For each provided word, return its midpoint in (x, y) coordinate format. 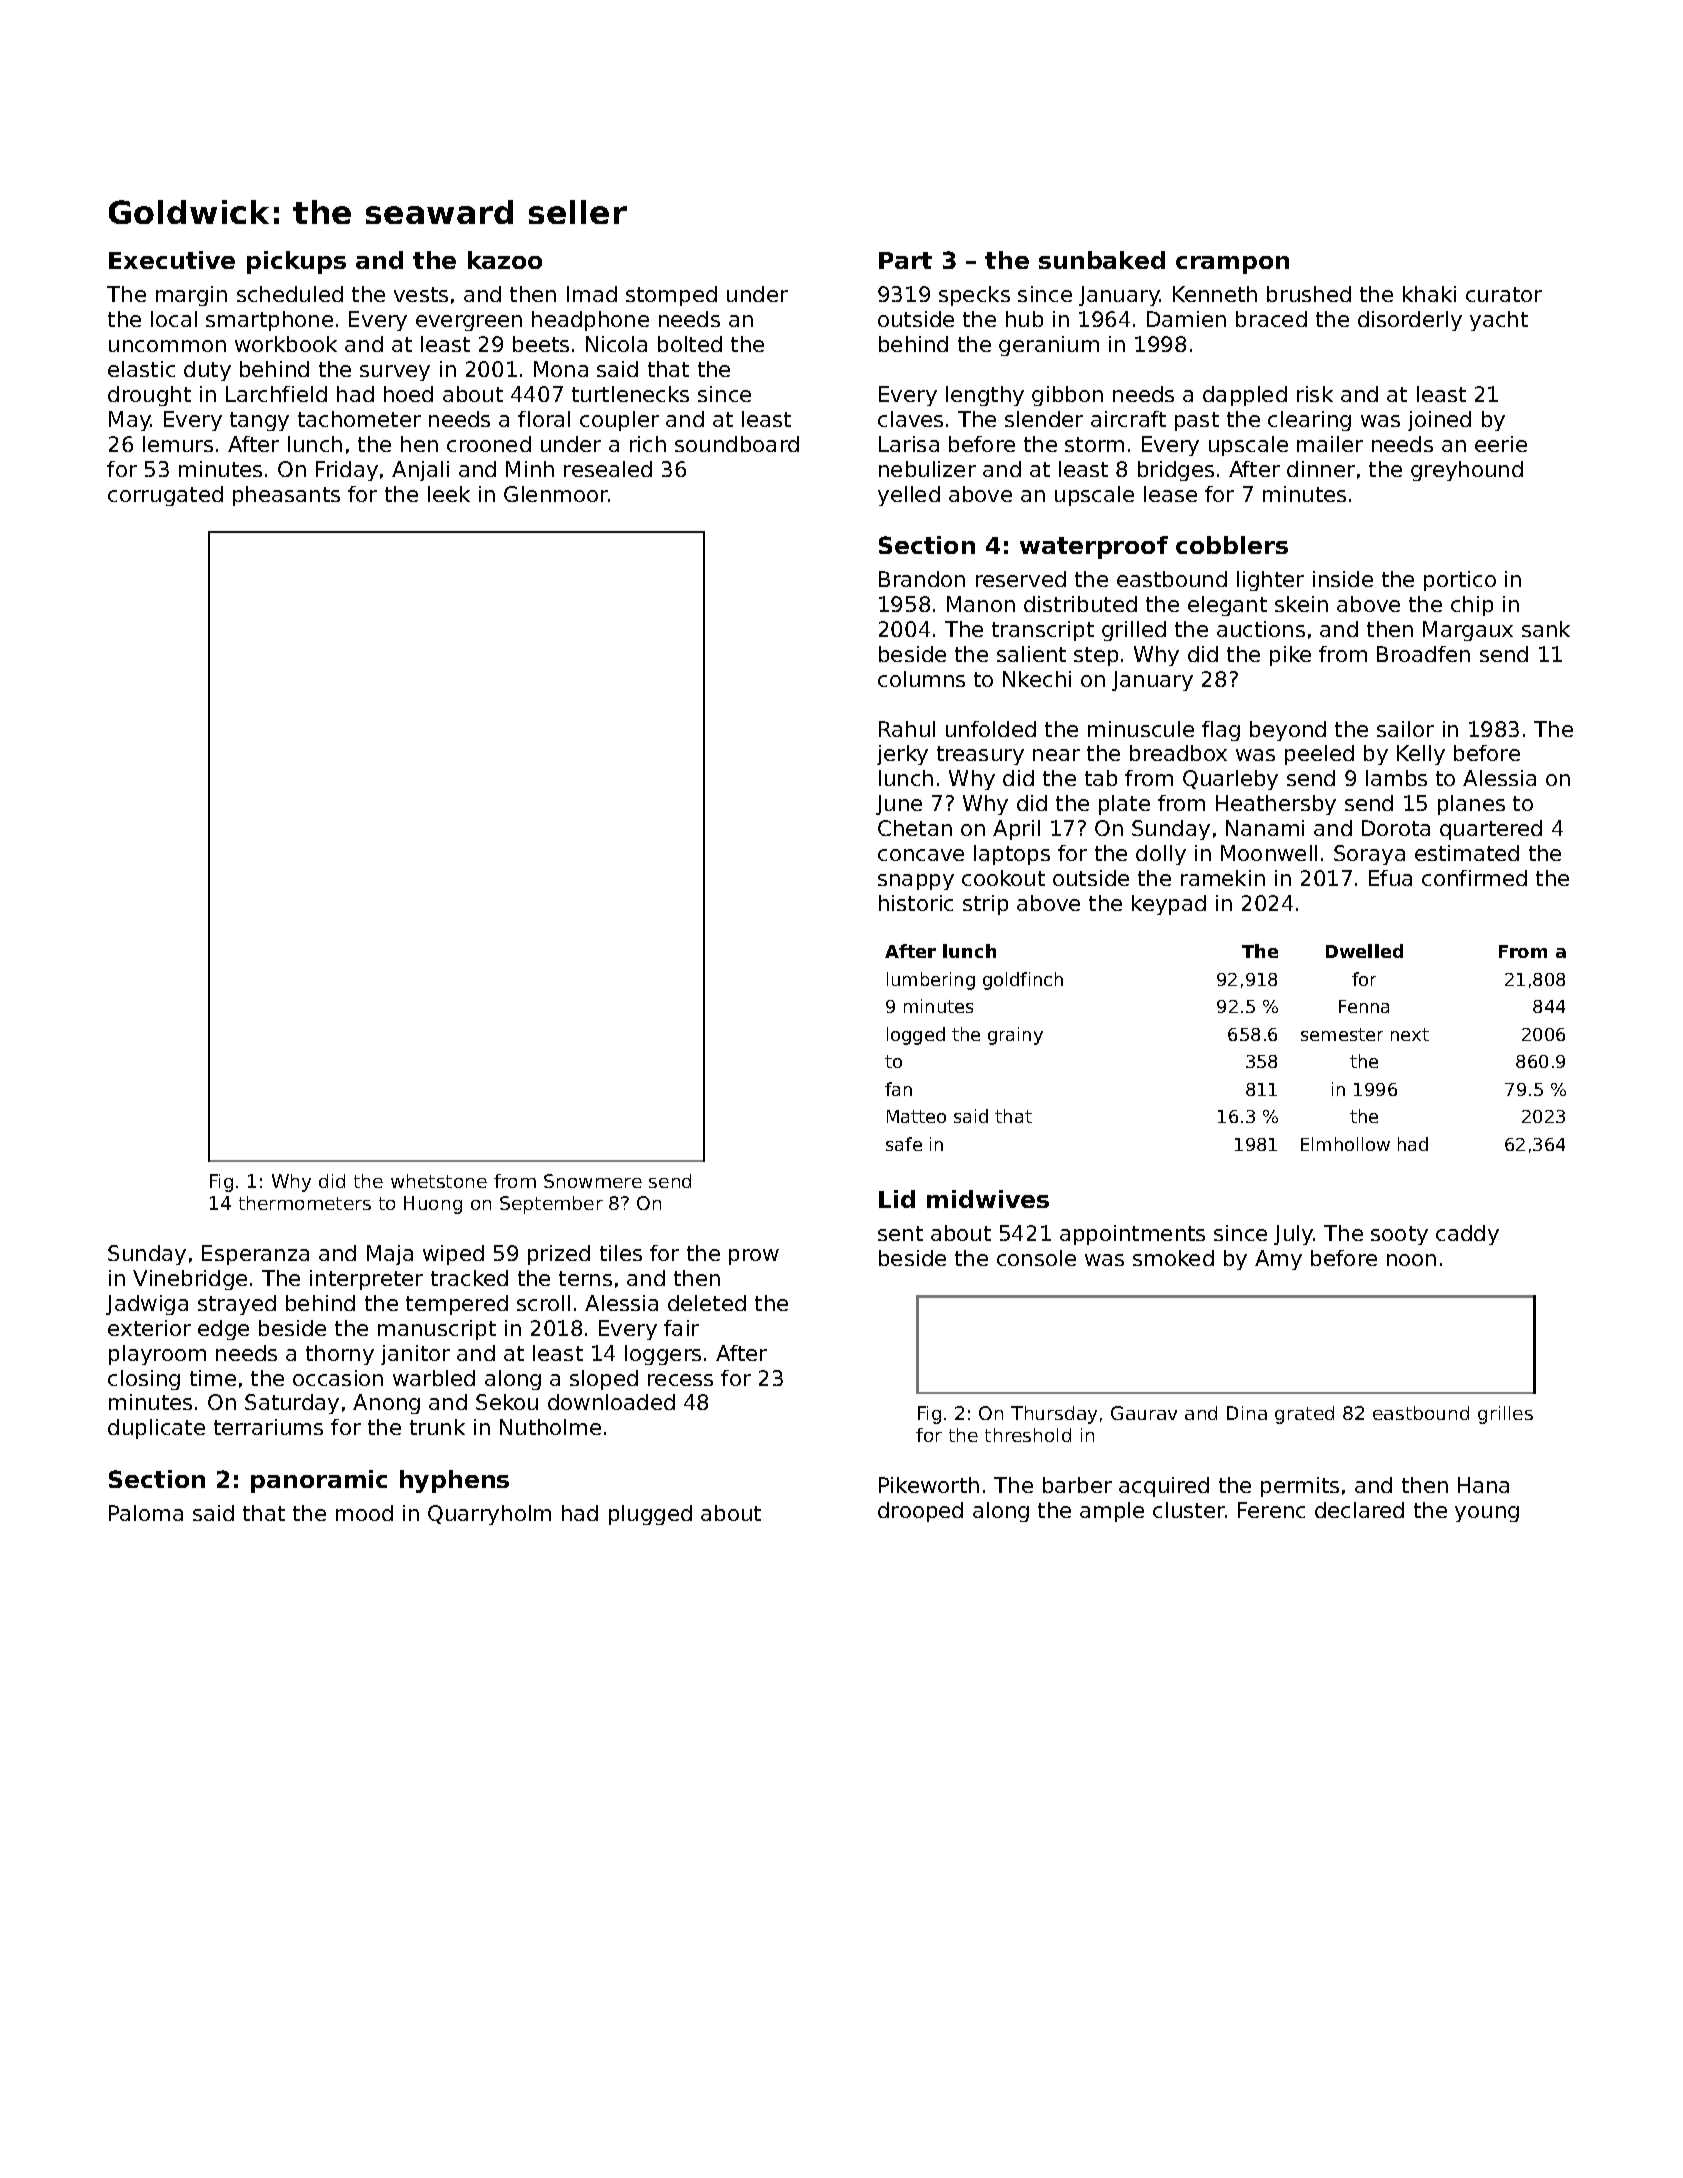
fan (898, 1089)
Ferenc (1271, 1510)
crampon (1232, 265)
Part (905, 260)
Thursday (1054, 1415)
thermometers (305, 1203)
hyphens (454, 1481)
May (130, 421)
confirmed (1474, 878)
